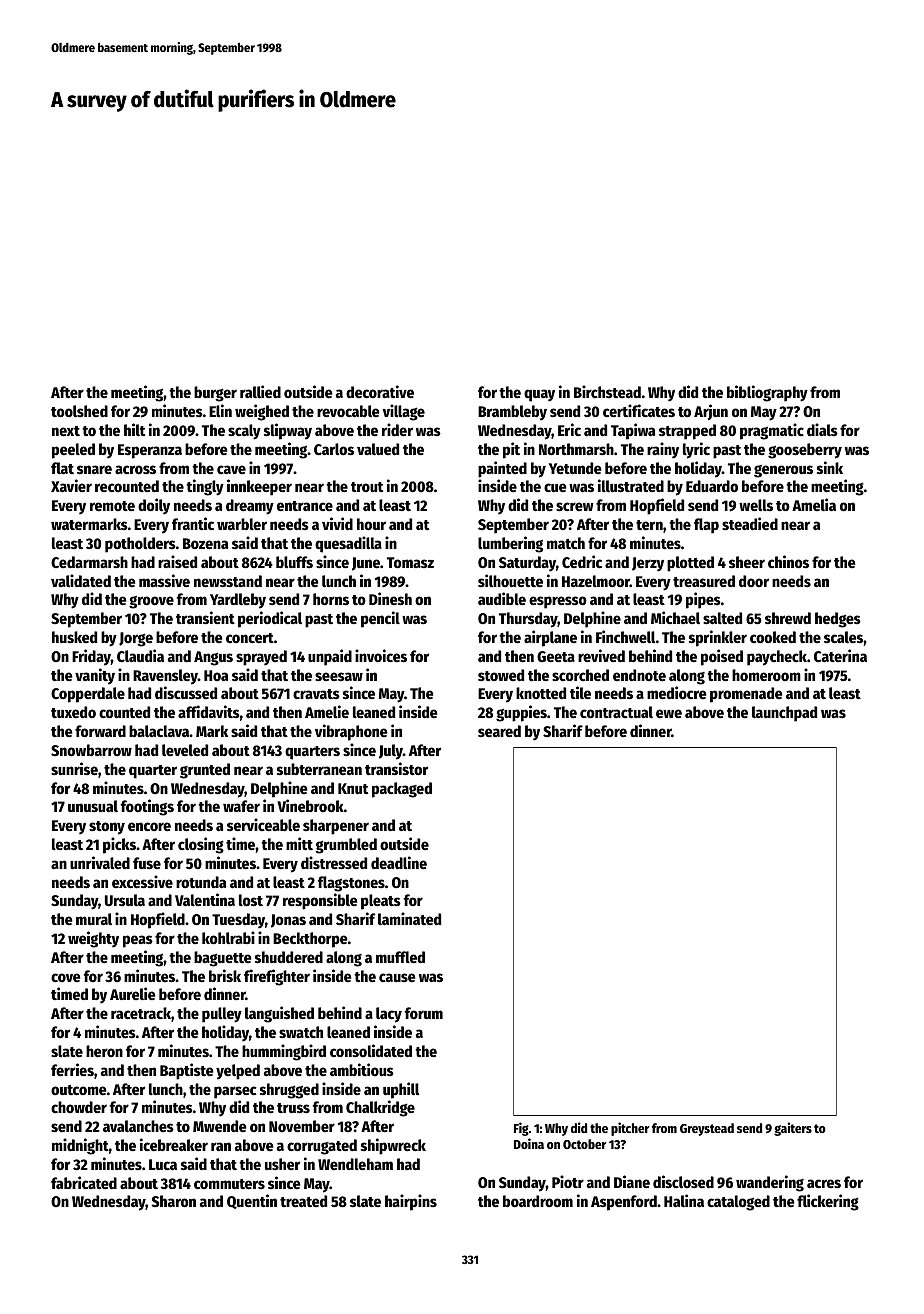 This page has width=924, height=1314. I want to click on promenade, so click(746, 695).
